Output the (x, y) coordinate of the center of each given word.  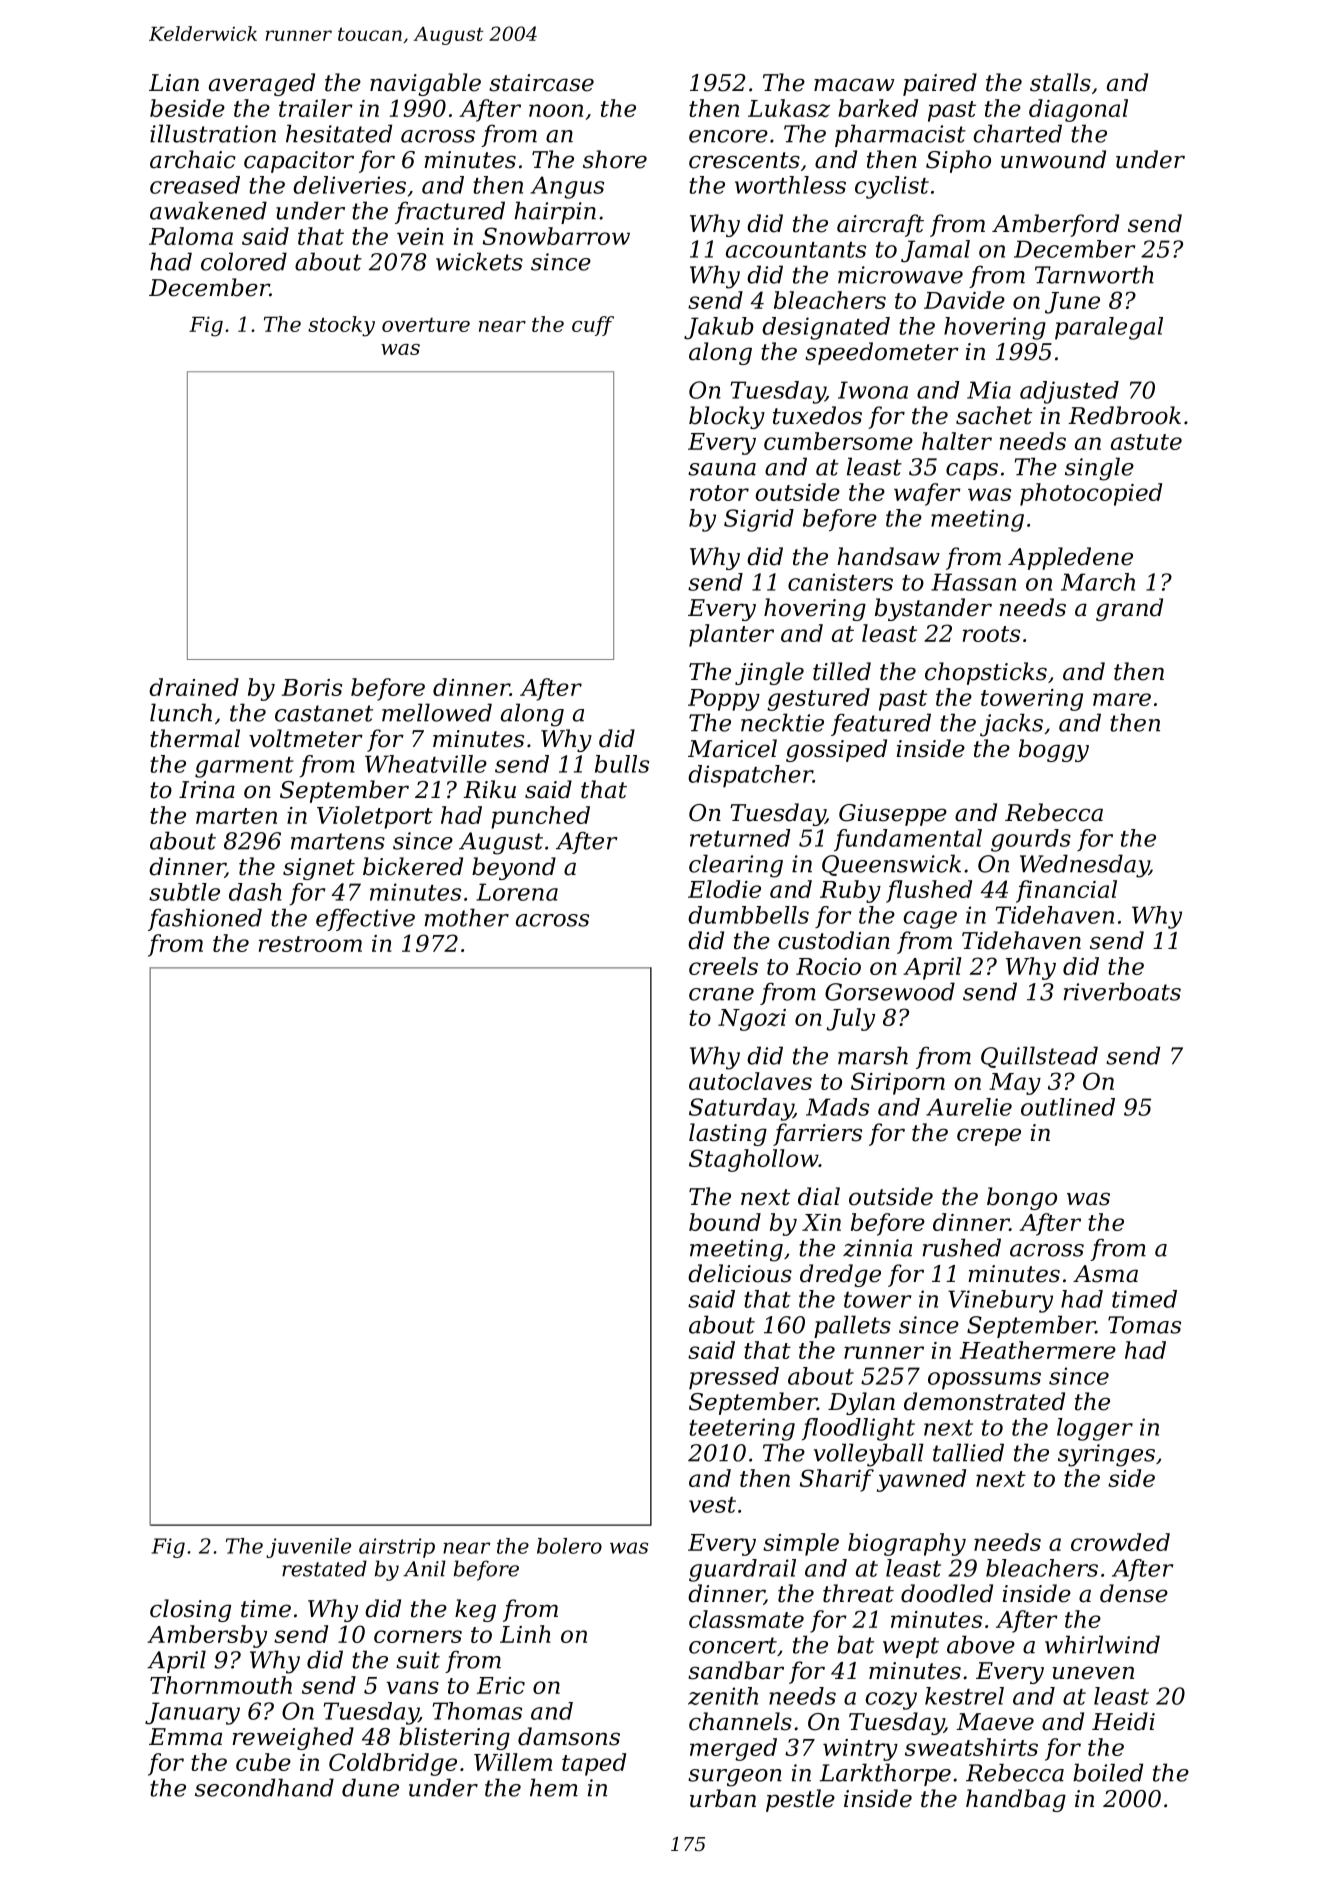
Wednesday (1084, 866)
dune (370, 1787)
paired (940, 84)
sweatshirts (971, 1747)
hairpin (555, 212)
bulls (622, 764)
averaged (262, 84)
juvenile (308, 1548)
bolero (569, 1546)
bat (855, 1644)
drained (194, 687)
